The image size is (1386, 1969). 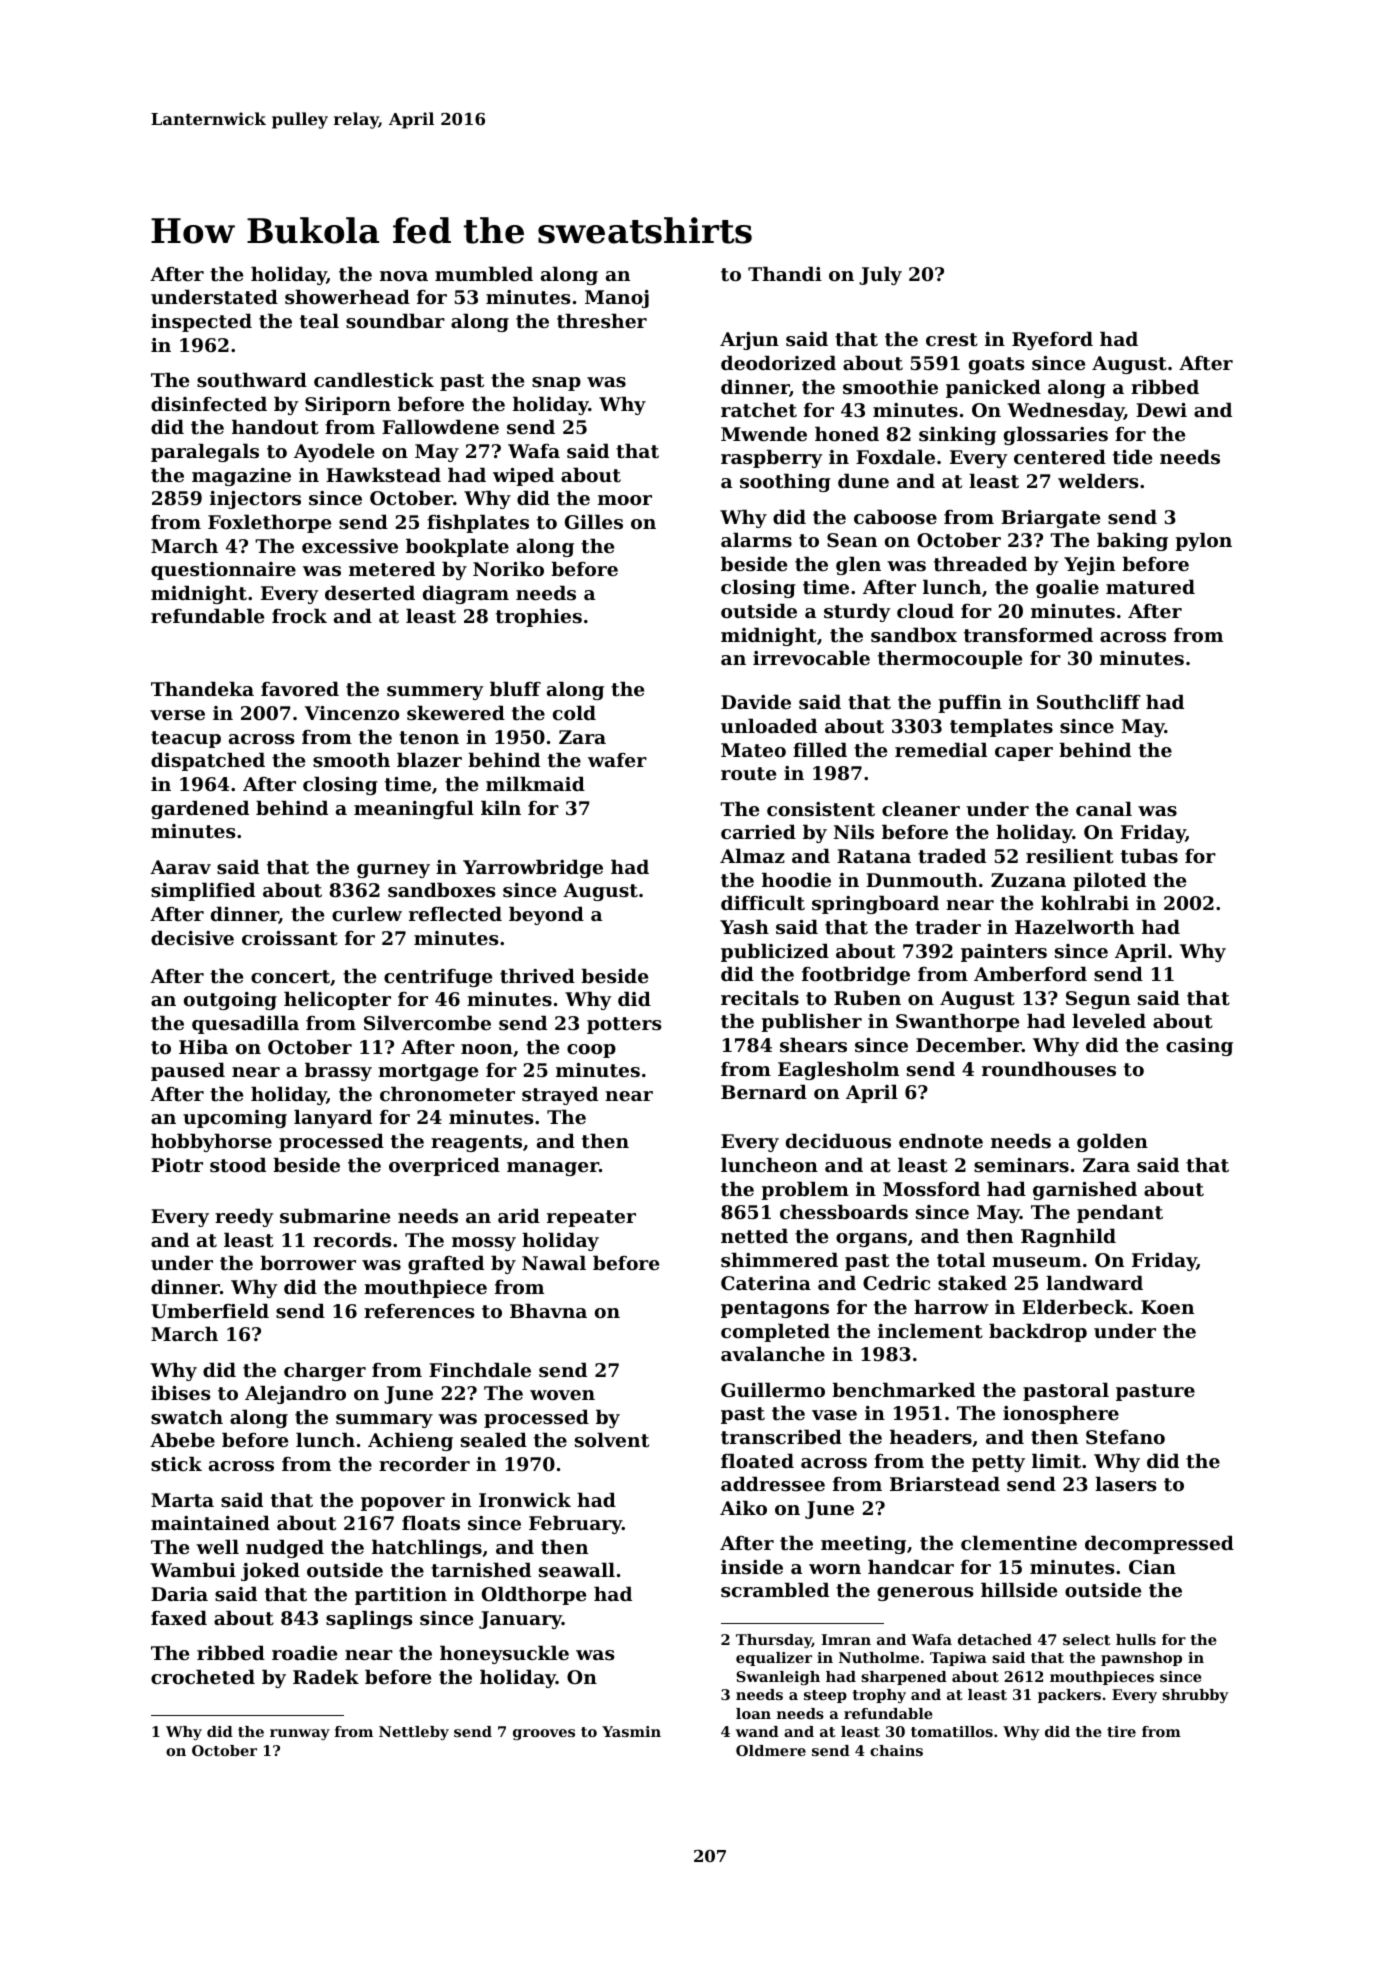 I want to click on grooves, so click(x=544, y=1734).
